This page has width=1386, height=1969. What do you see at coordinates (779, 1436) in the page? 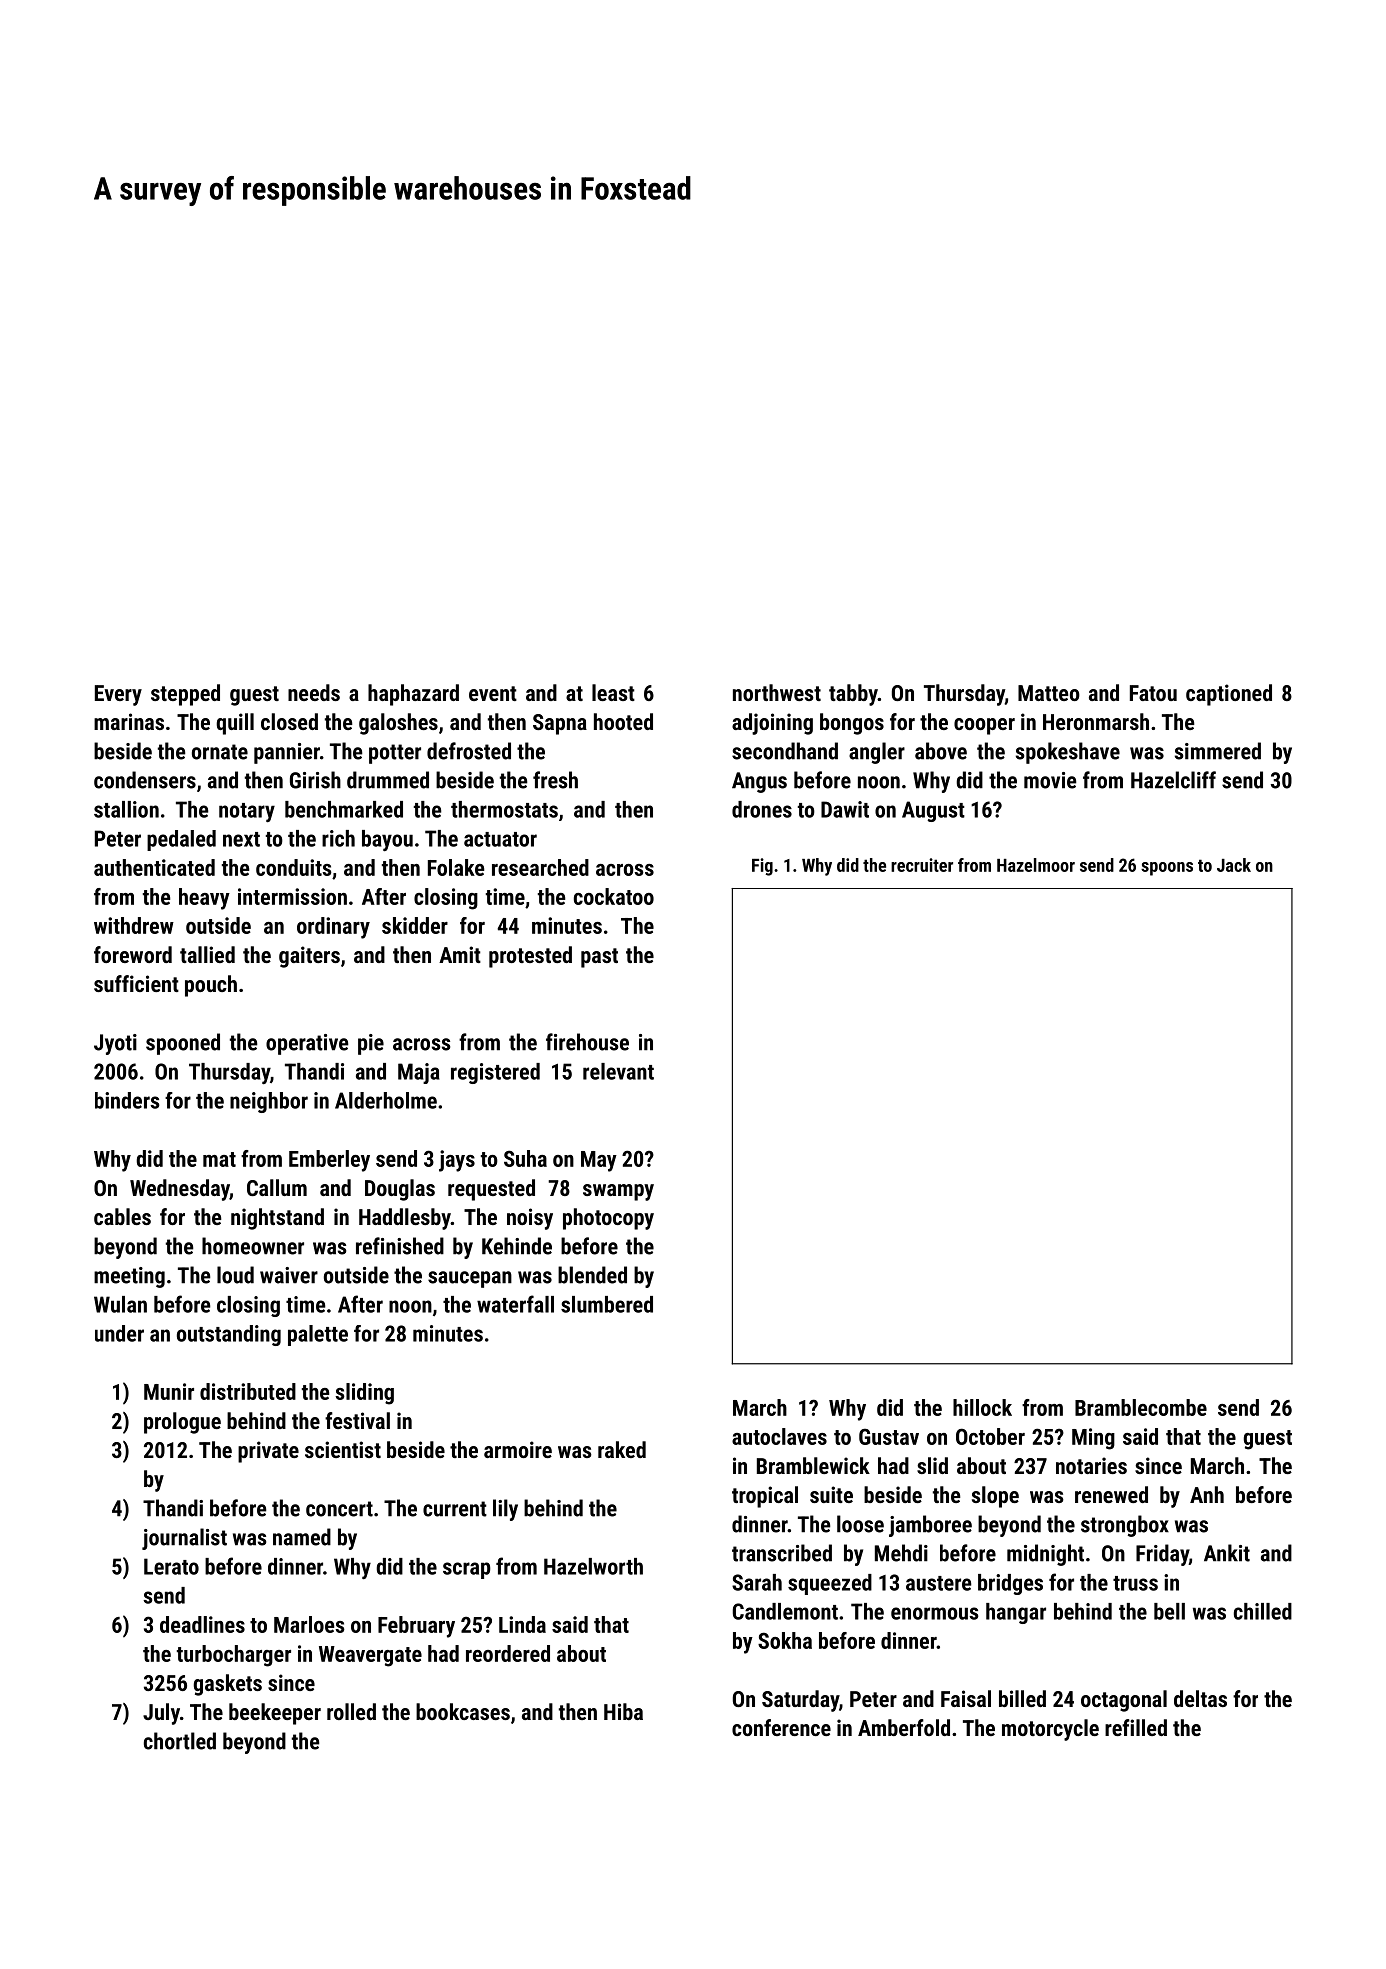
I see `autoclaves` at bounding box center [779, 1436].
